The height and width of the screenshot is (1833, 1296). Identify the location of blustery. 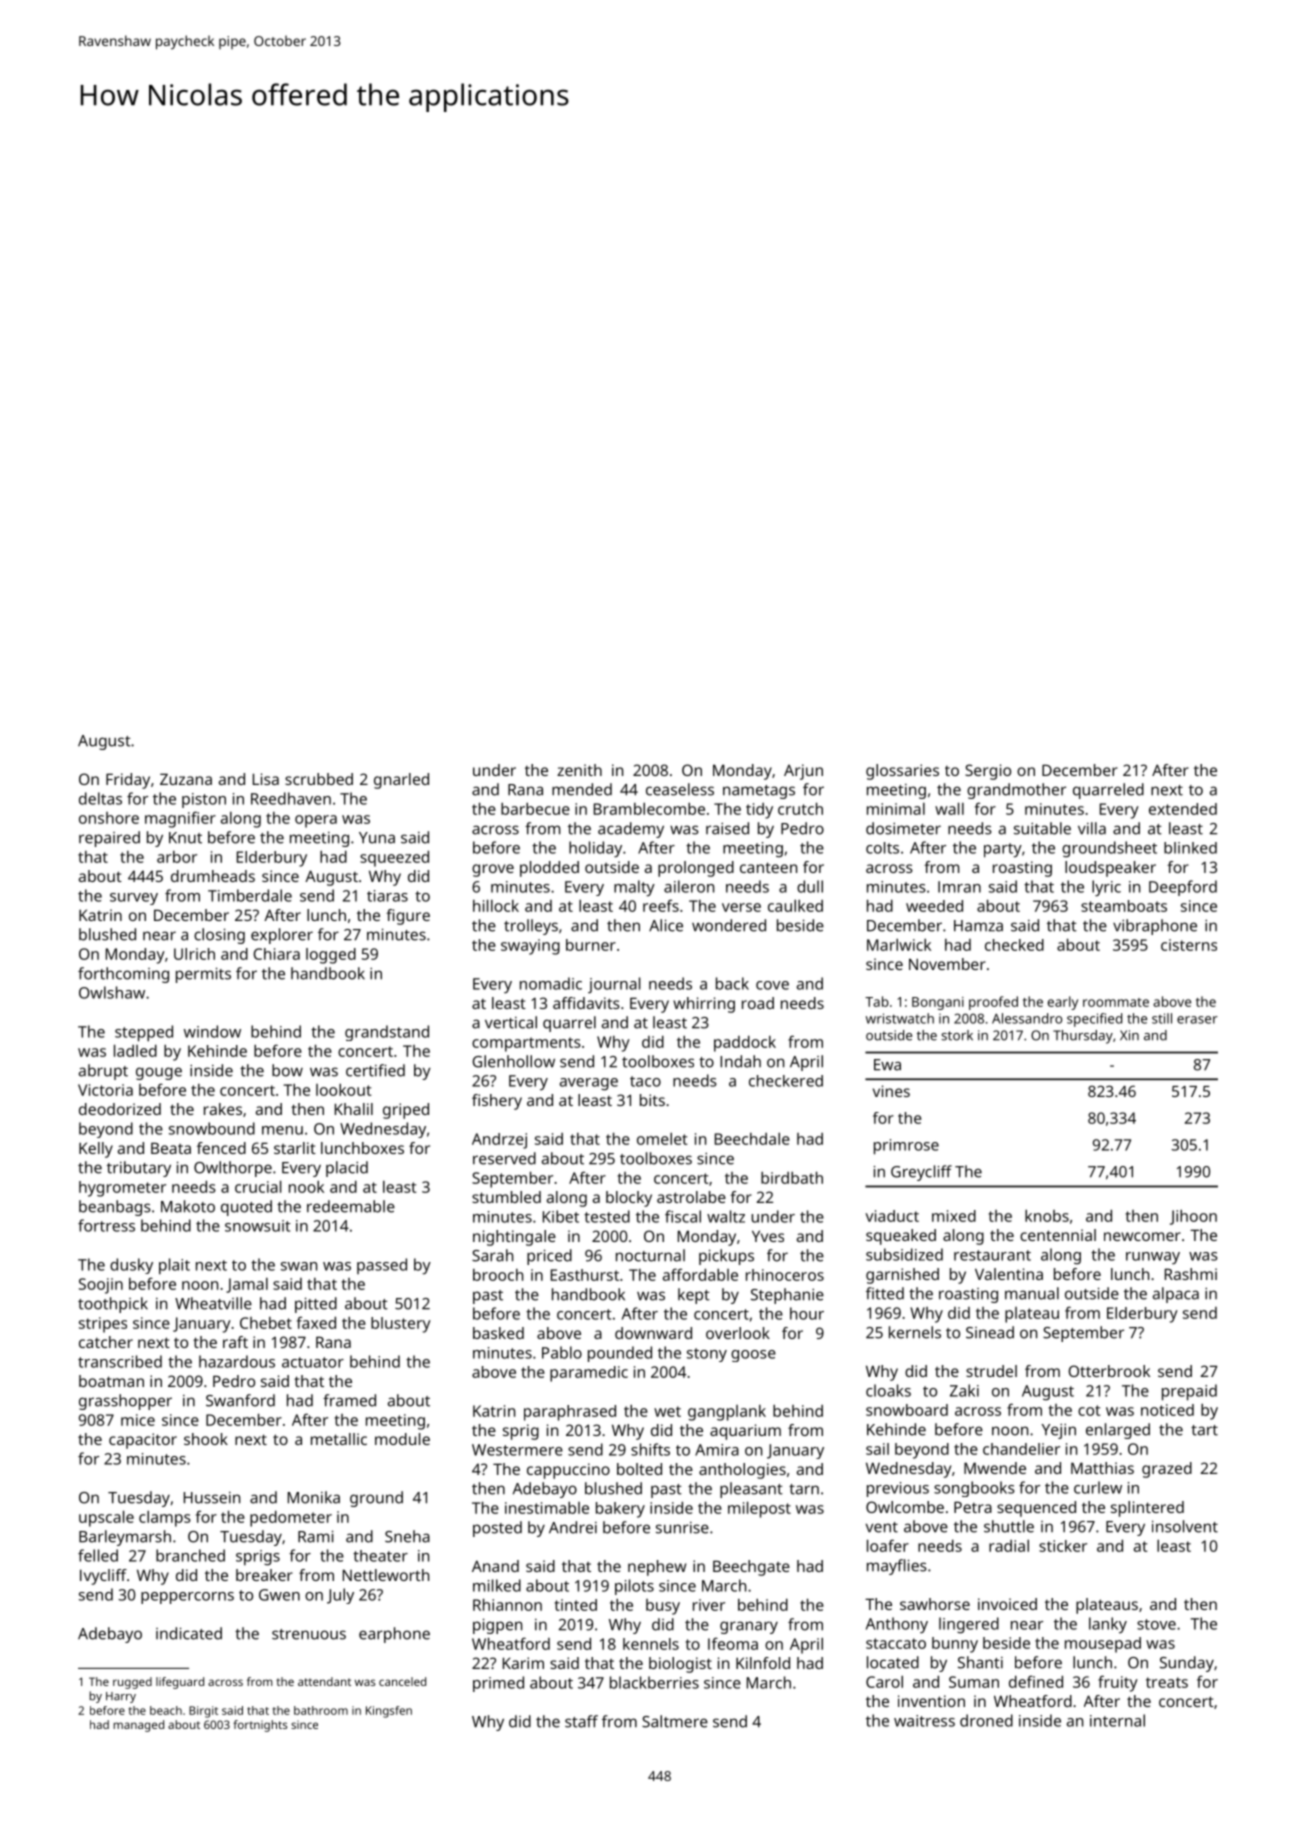
(401, 1325).
